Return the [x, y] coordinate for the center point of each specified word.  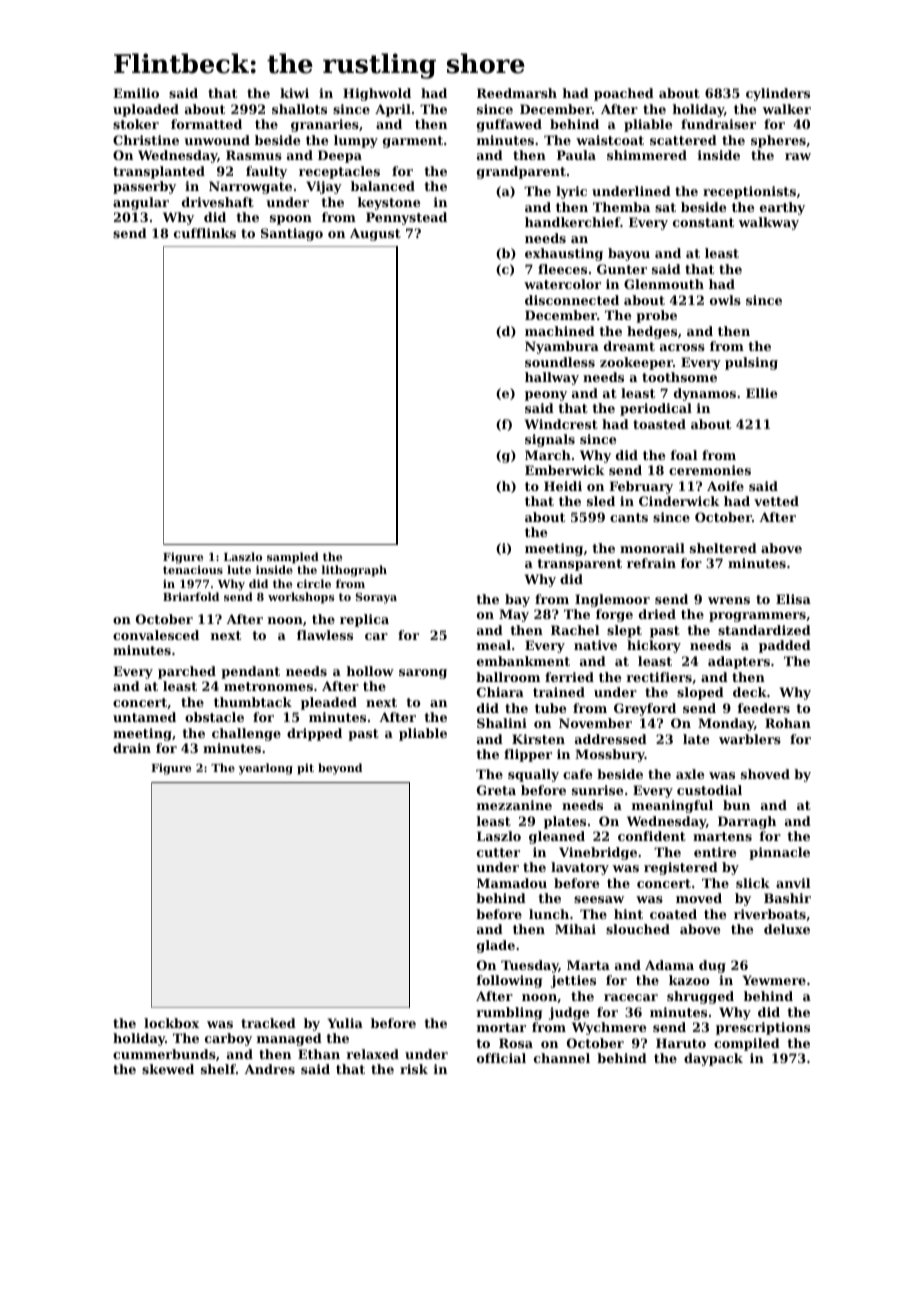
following [510, 981]
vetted [776, 501]
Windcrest [561, 424]
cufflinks [205, 233]
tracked [268, 1023]
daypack [713, 1059]
